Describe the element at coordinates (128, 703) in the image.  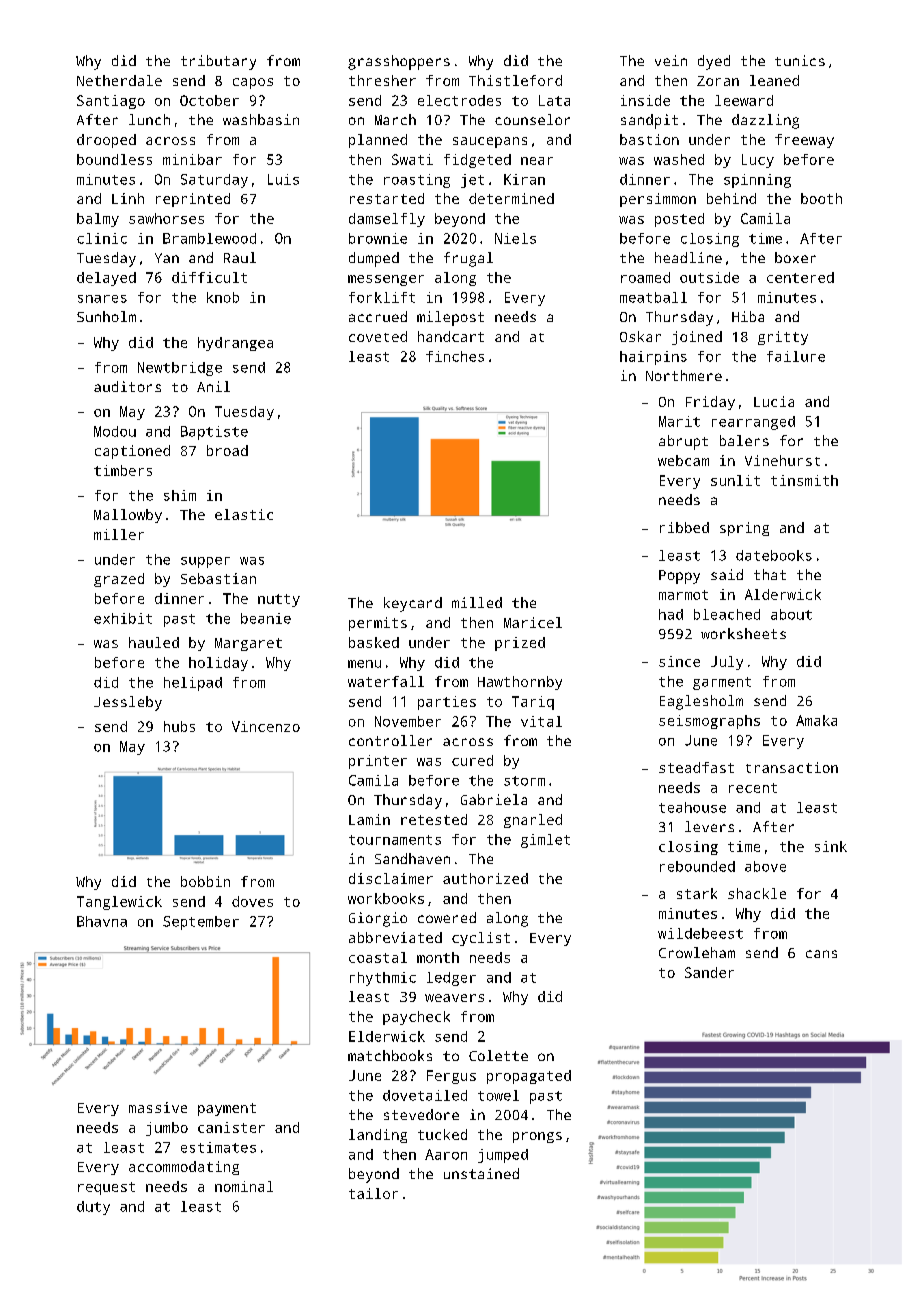
I see `Jessleby` at that location.
